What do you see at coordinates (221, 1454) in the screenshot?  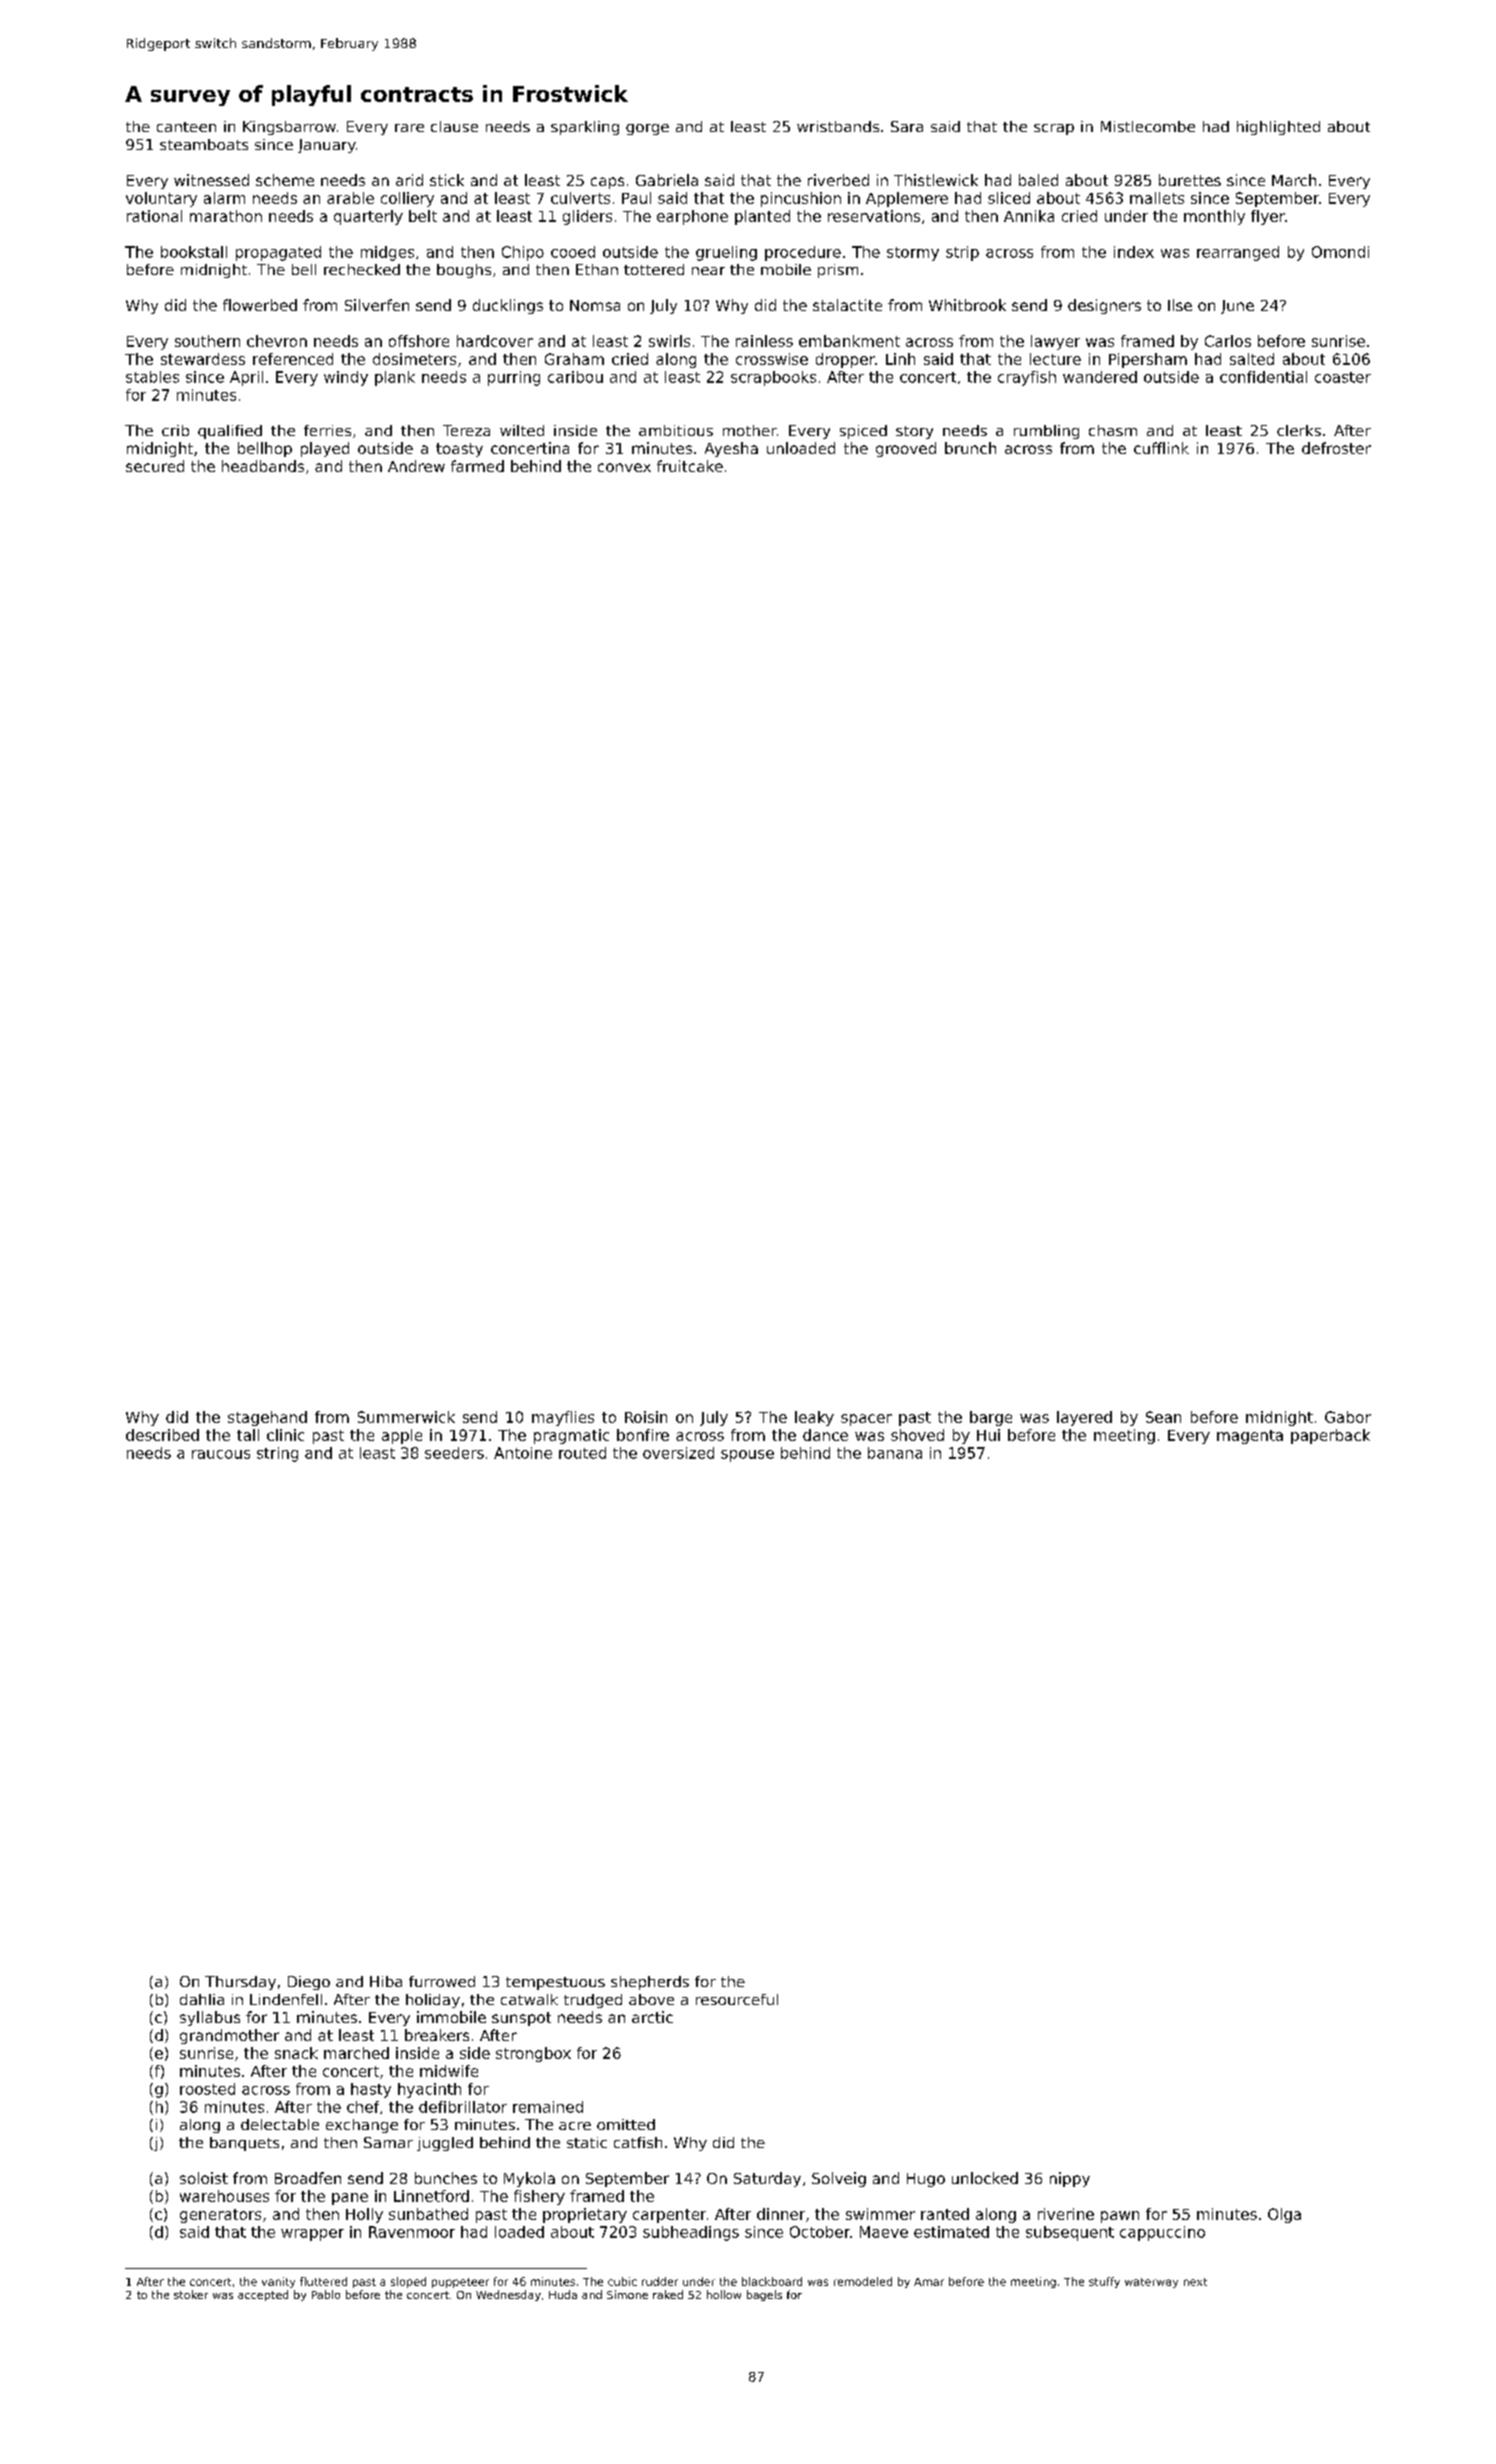 I see `raucous` at bounding box center [221, 1454].
